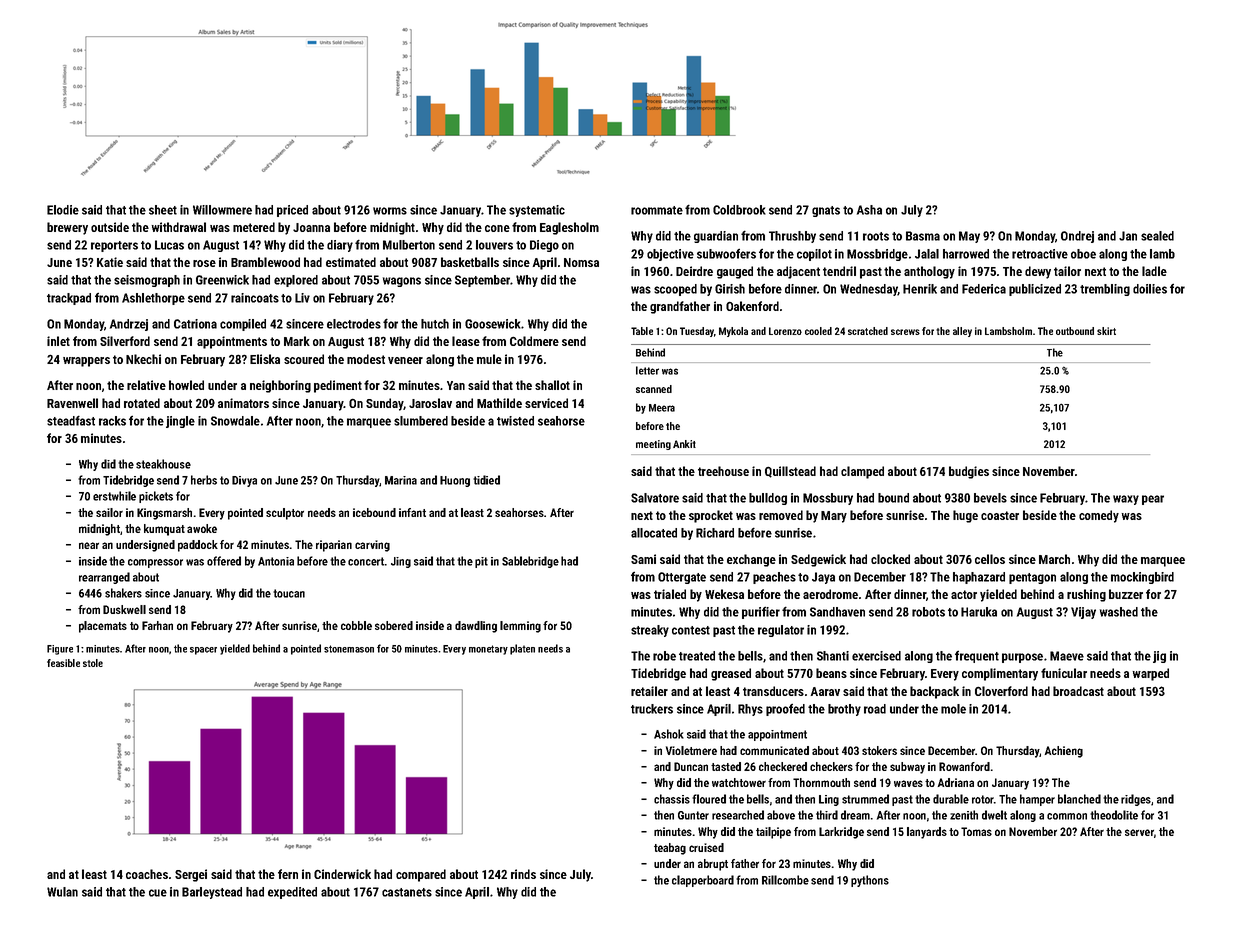  Describe the element at coordinates (163, 464) in the screenshot. I see `steakhouse` at that location.
